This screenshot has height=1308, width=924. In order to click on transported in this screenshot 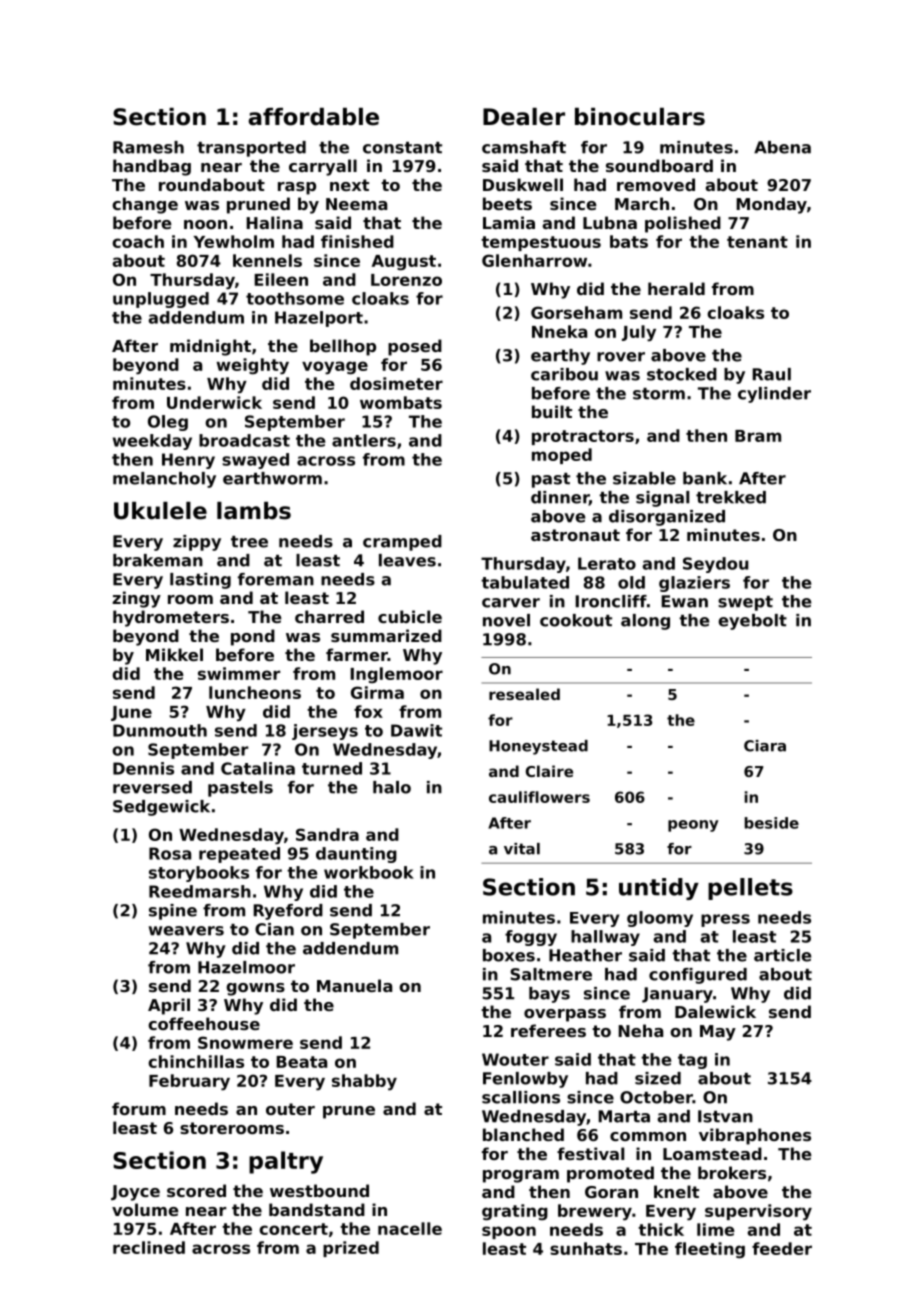, I will do `click(251, 149)`.
